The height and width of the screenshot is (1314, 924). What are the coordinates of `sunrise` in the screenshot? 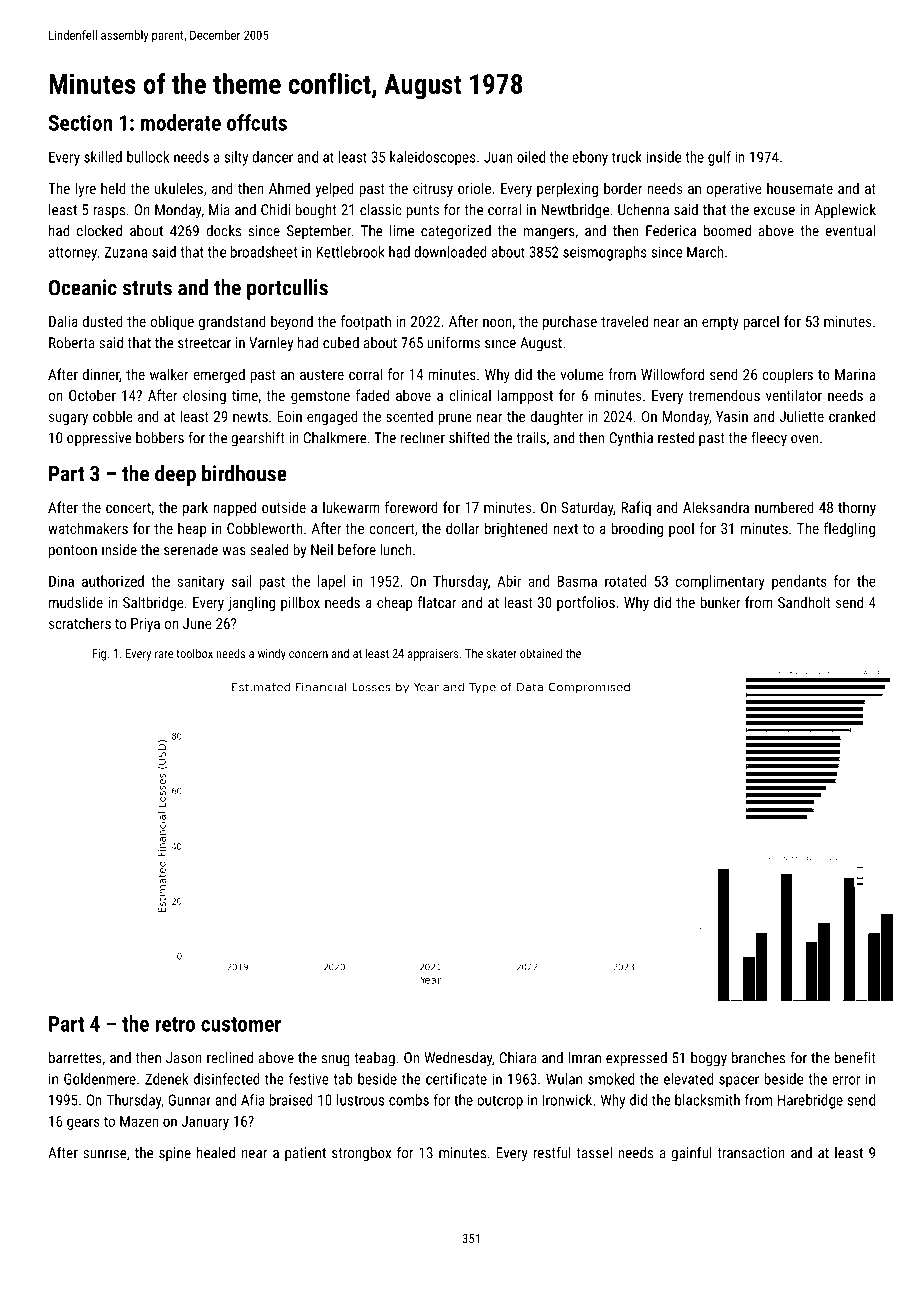 It's located at (105, 1153).
